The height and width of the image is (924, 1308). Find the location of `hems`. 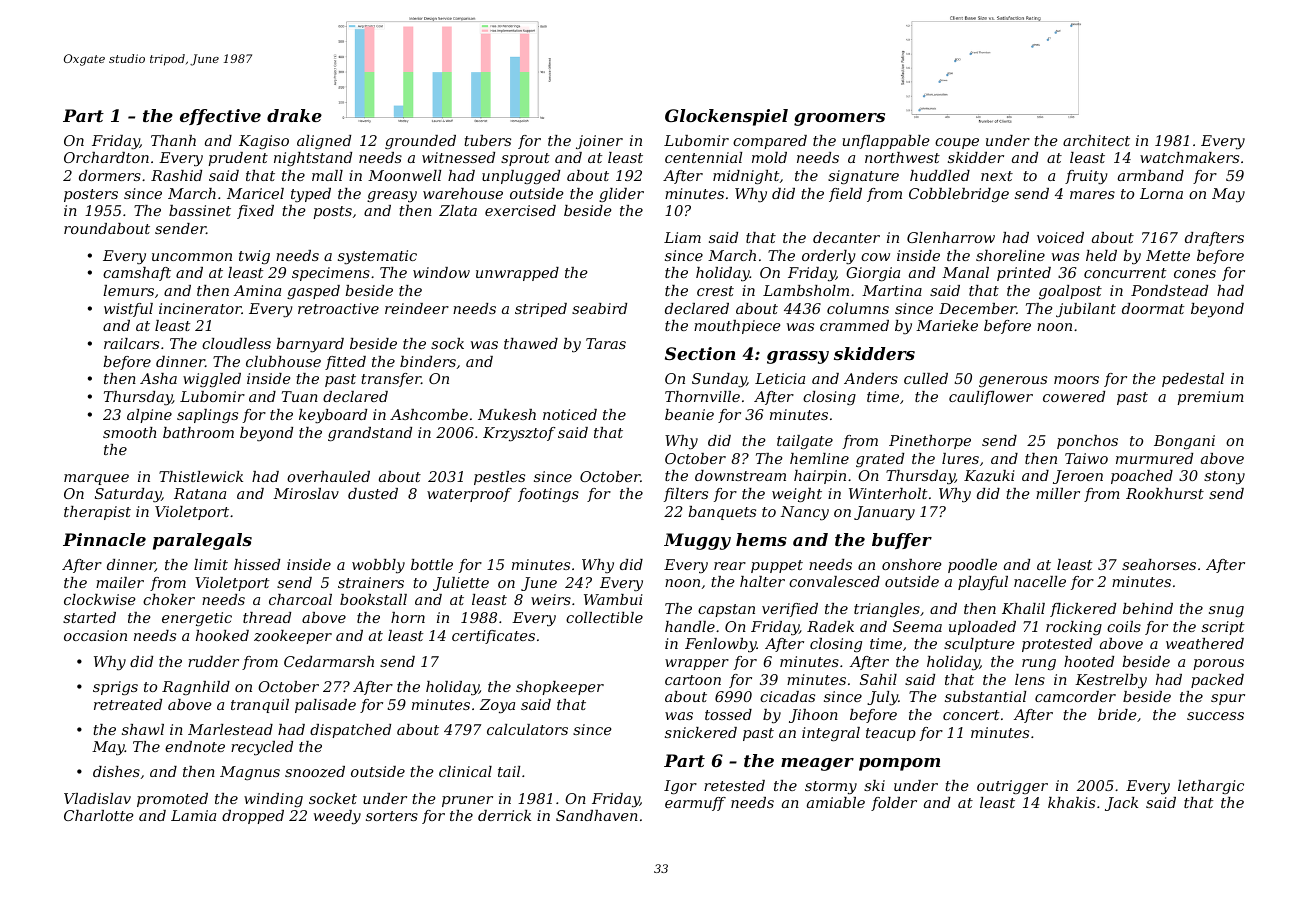

hems is located at coordinates (761, 539).
